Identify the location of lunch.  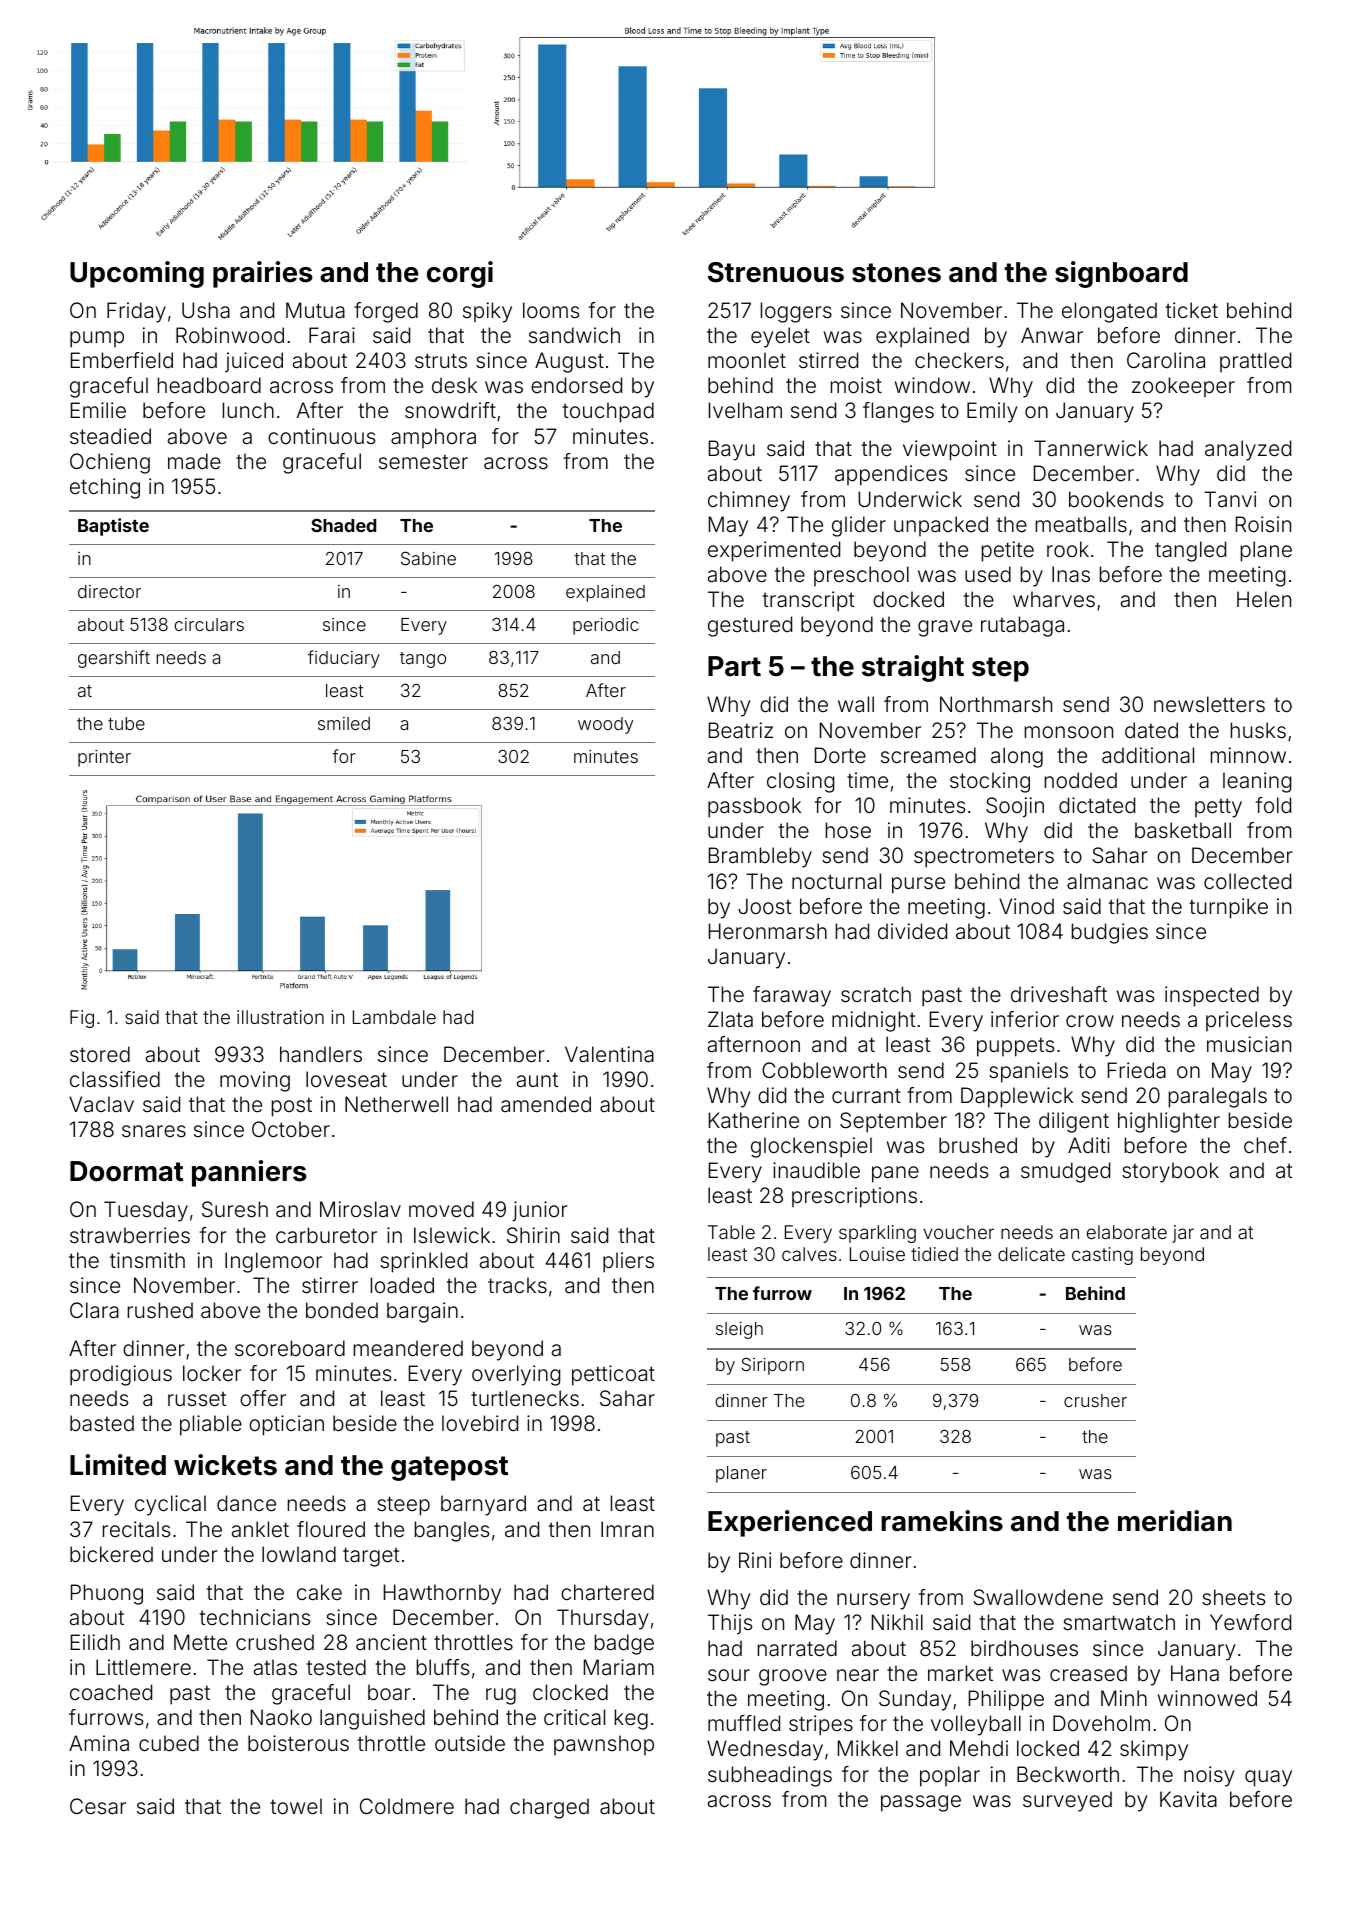
(248, 410).
